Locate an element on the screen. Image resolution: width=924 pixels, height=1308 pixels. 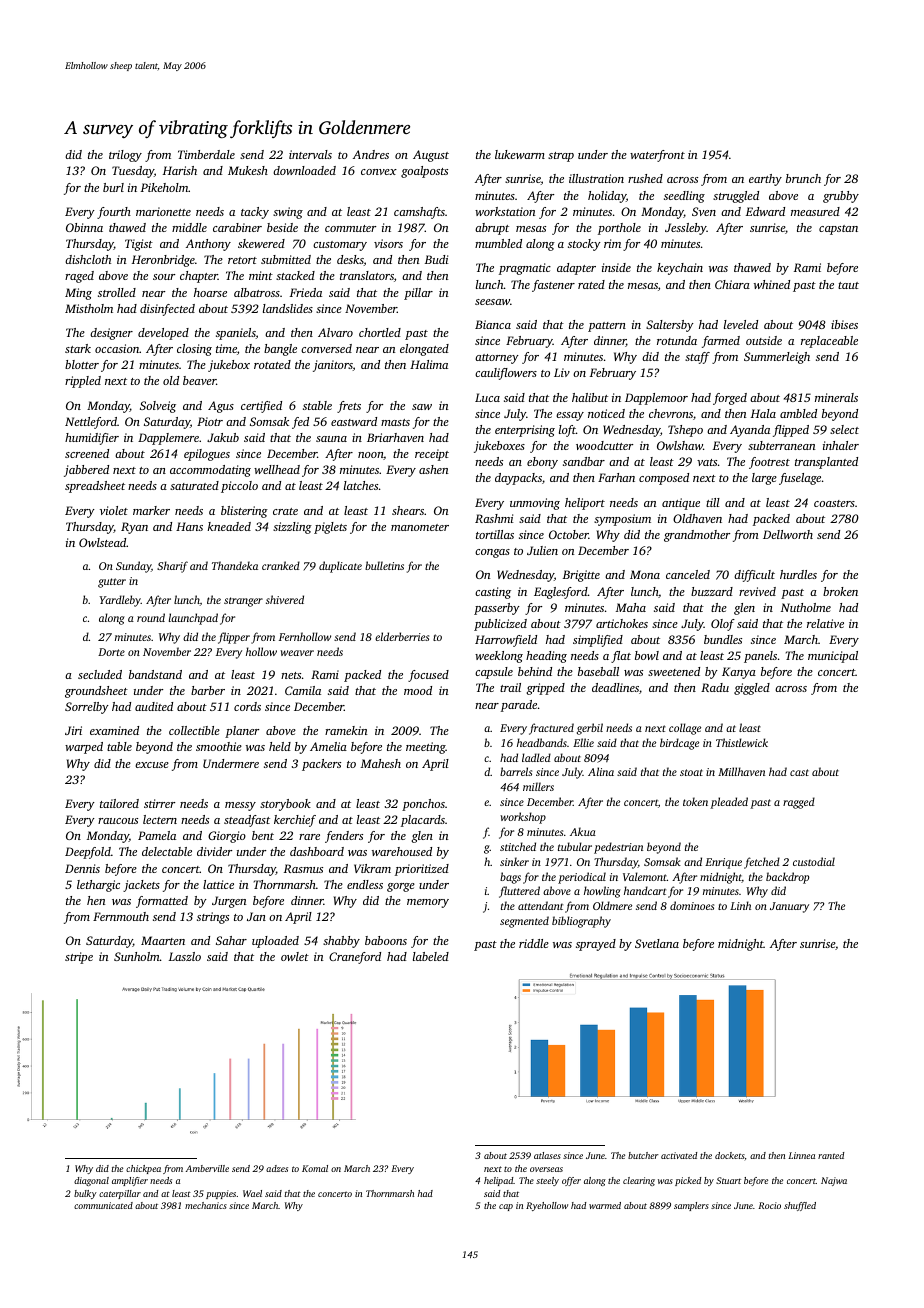
Jiri is located at coordinates (73, 730).
